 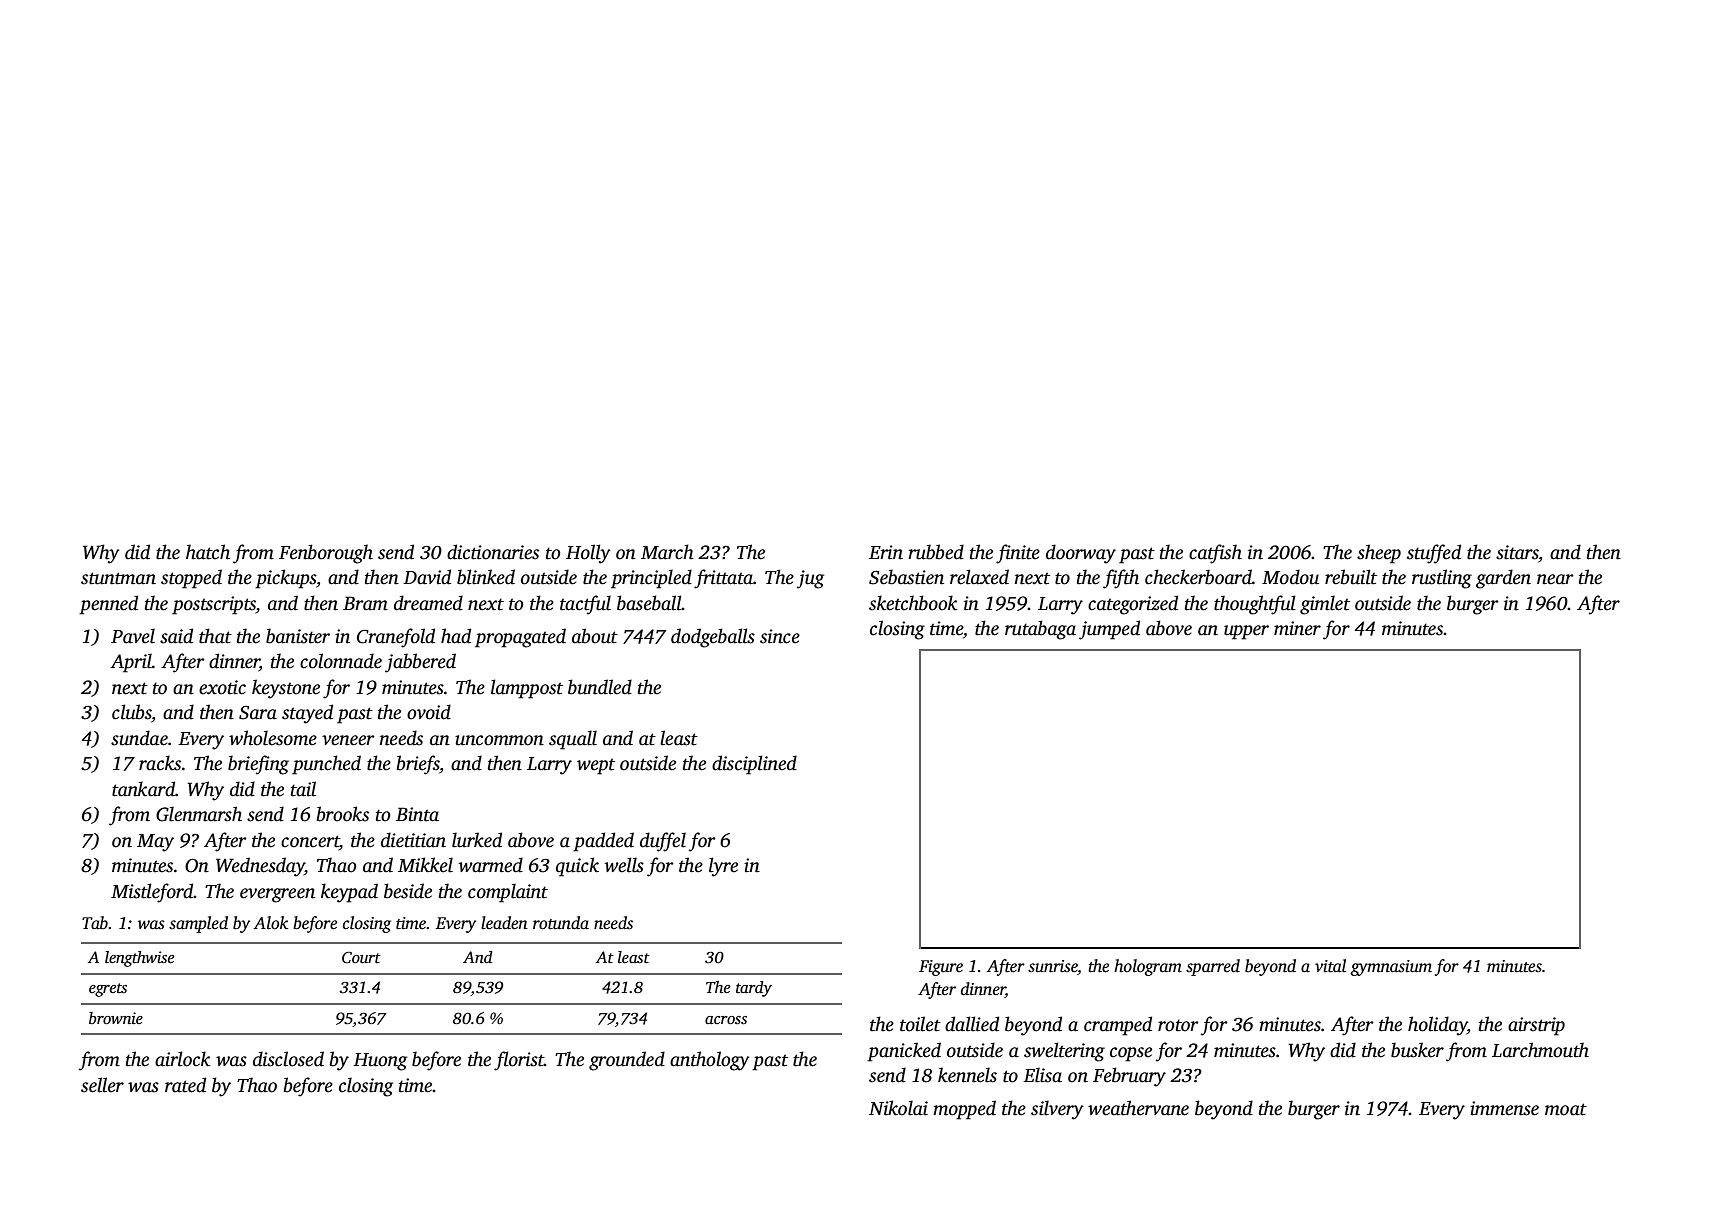 What do you see at coordinates (1215, 554) in the screenshot?
I see `catfish` at bounding box center [1215, 554].
